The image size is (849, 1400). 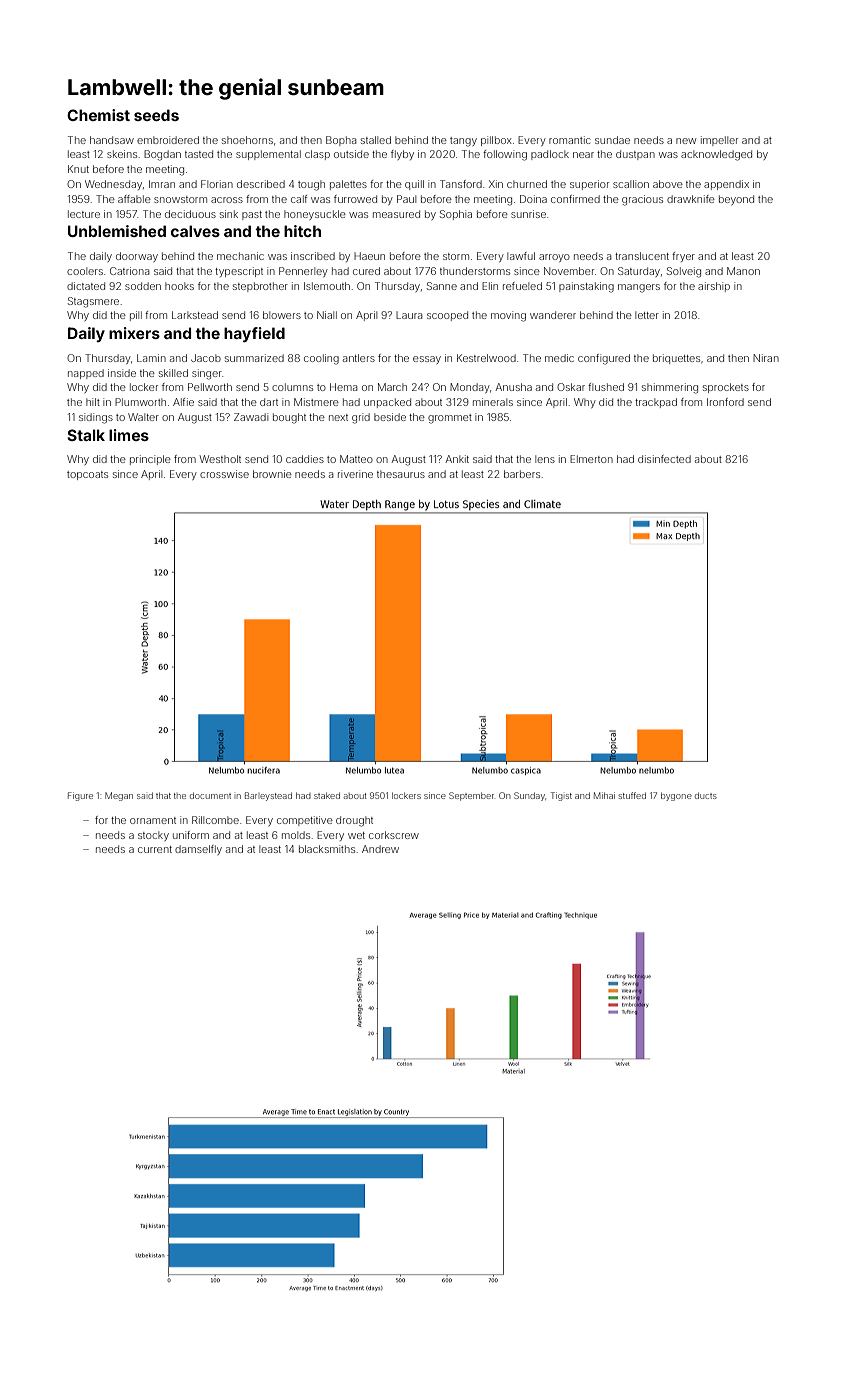 What do you see at coordinates (321, 359) in the document?
I see `cooling` at bounding box center [321, 359].
